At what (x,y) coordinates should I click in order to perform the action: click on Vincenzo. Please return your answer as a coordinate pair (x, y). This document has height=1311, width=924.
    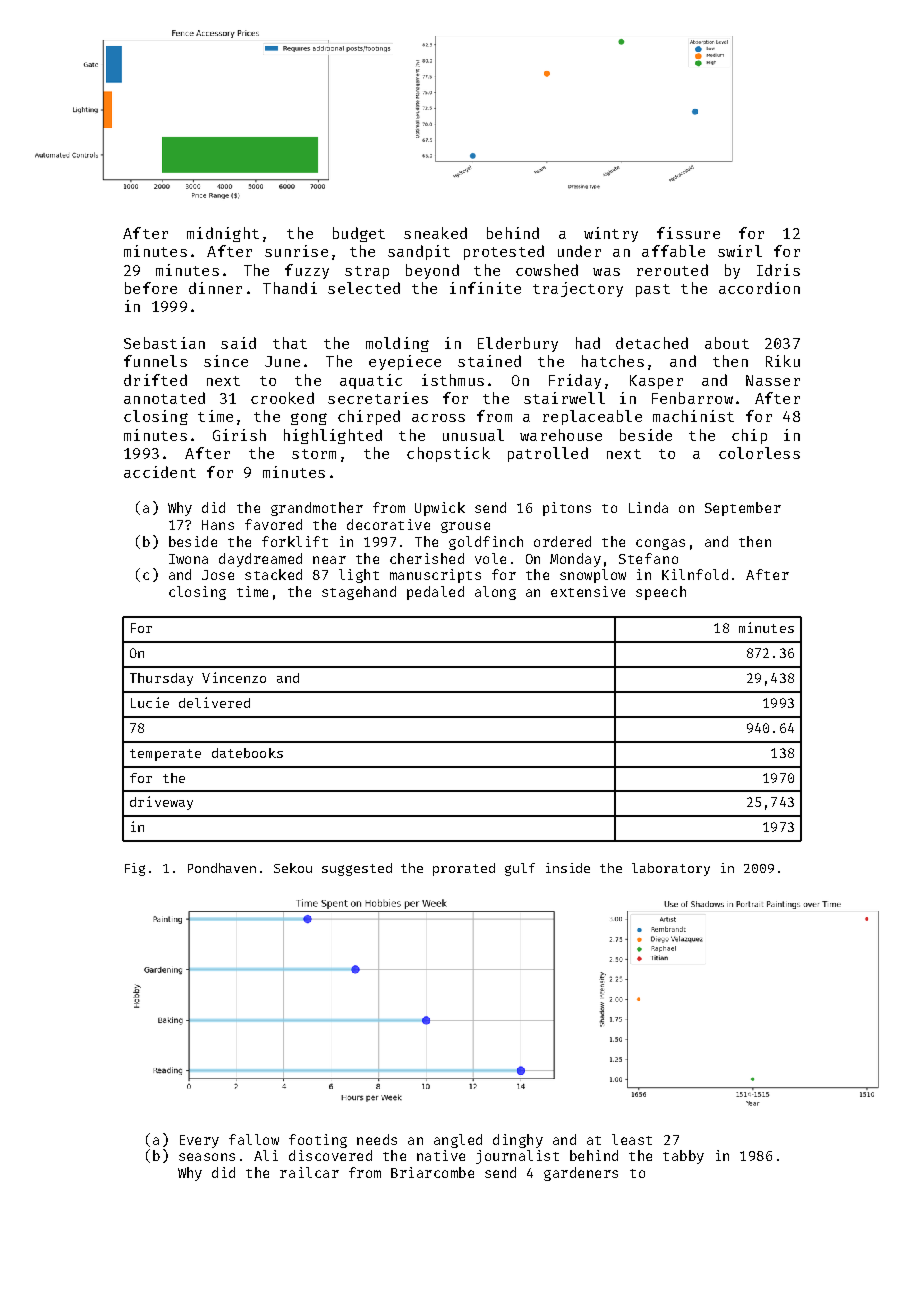
    Looking at the image, I should click on (234, 677).
